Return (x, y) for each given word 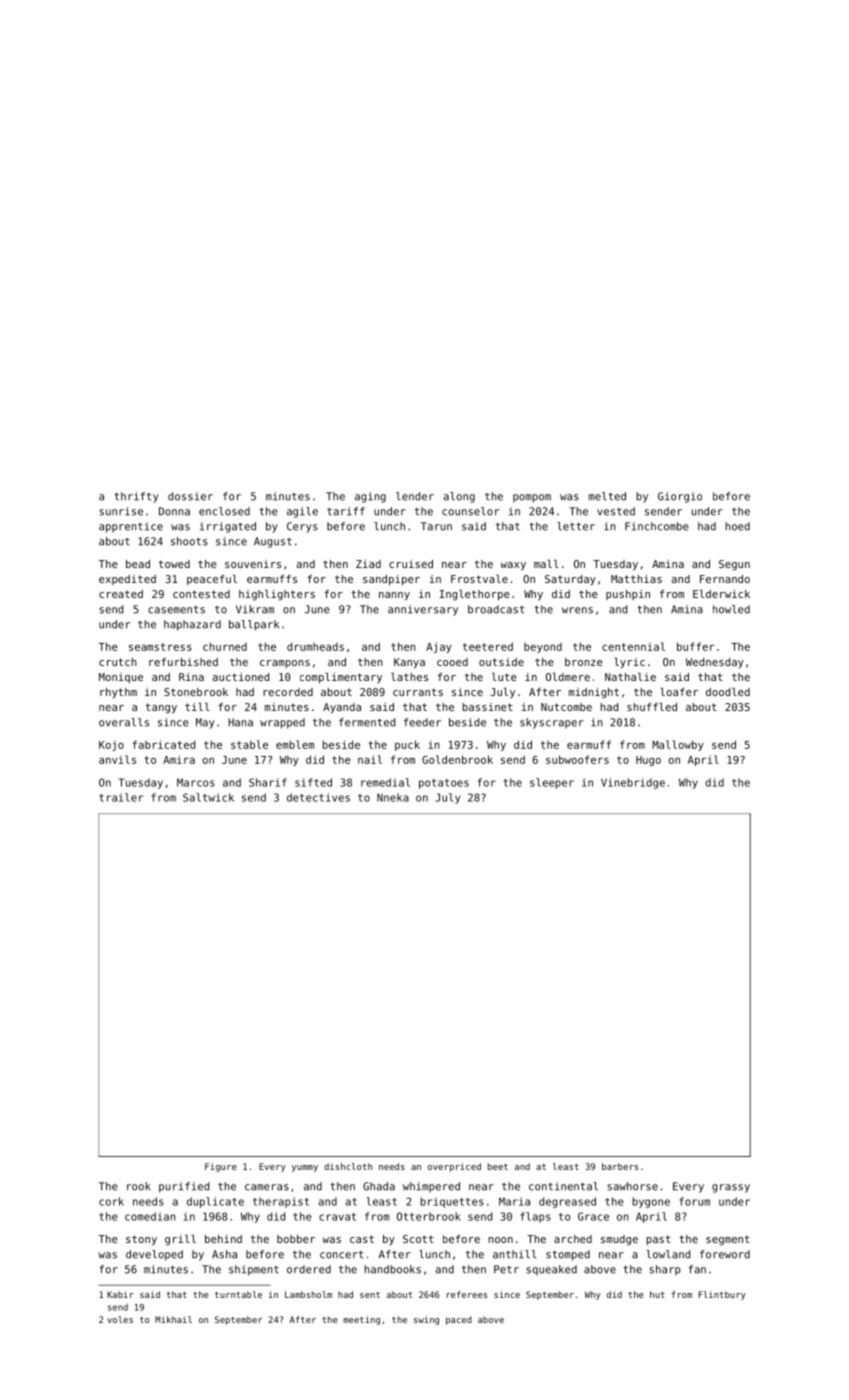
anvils (117, 759)
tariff (346, 511)
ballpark (254, 625)
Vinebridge (633, 783)
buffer (696, 646)
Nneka (393, 797)
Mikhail (173, 1319)
